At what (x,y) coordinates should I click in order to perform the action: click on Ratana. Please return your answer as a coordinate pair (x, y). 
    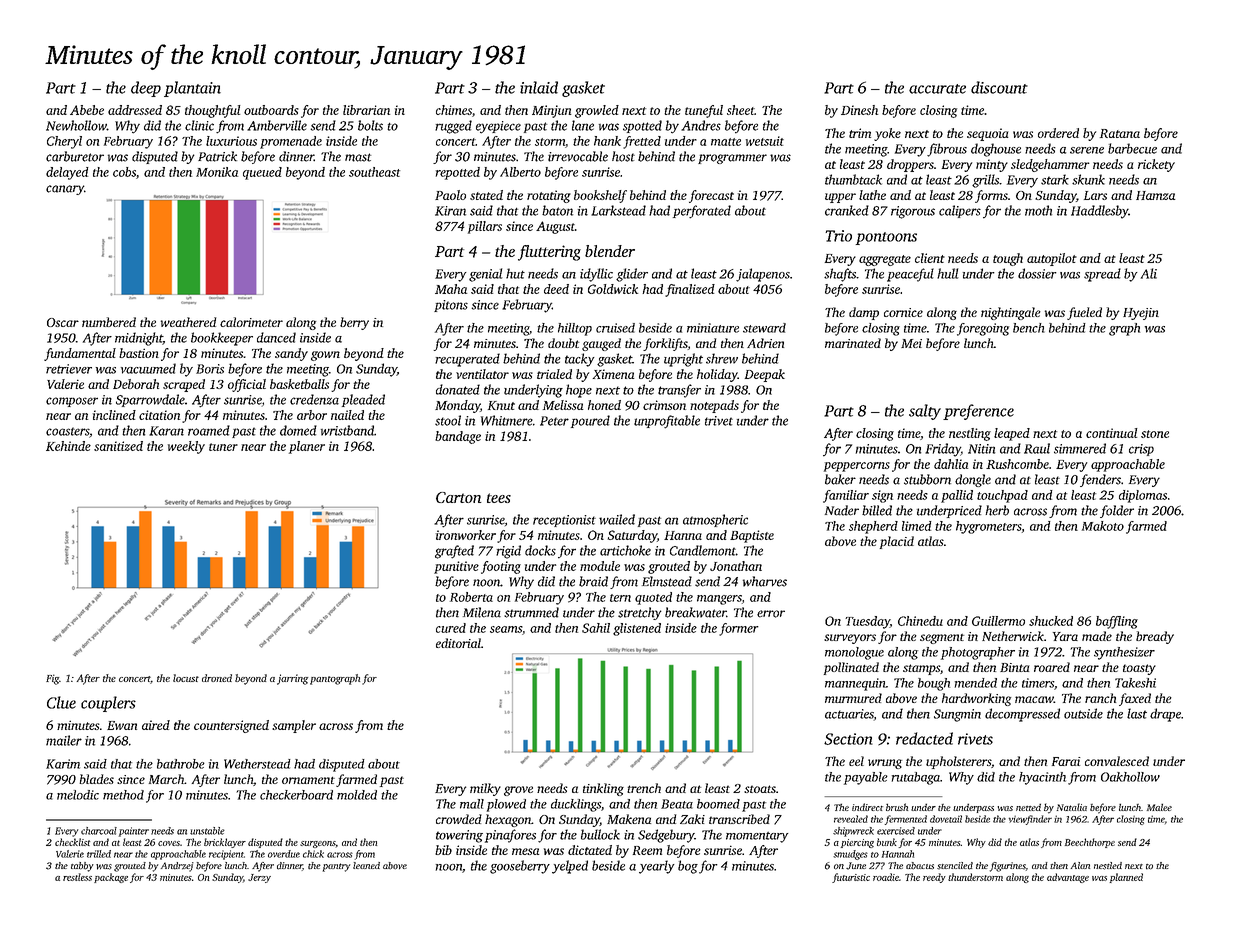
    Looking at the image, I should click on (1120, 133).
